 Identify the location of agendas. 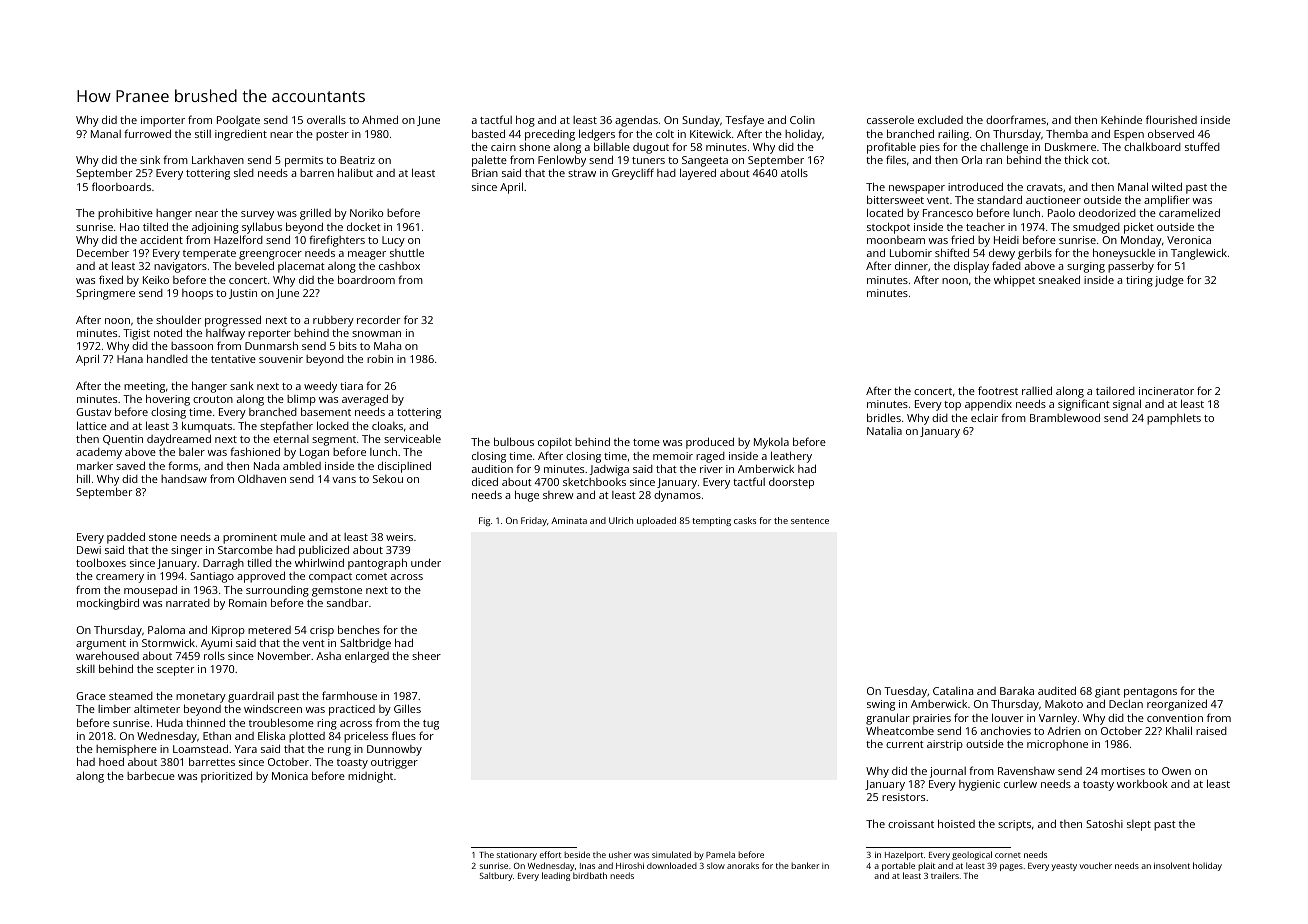
(636, 121).
